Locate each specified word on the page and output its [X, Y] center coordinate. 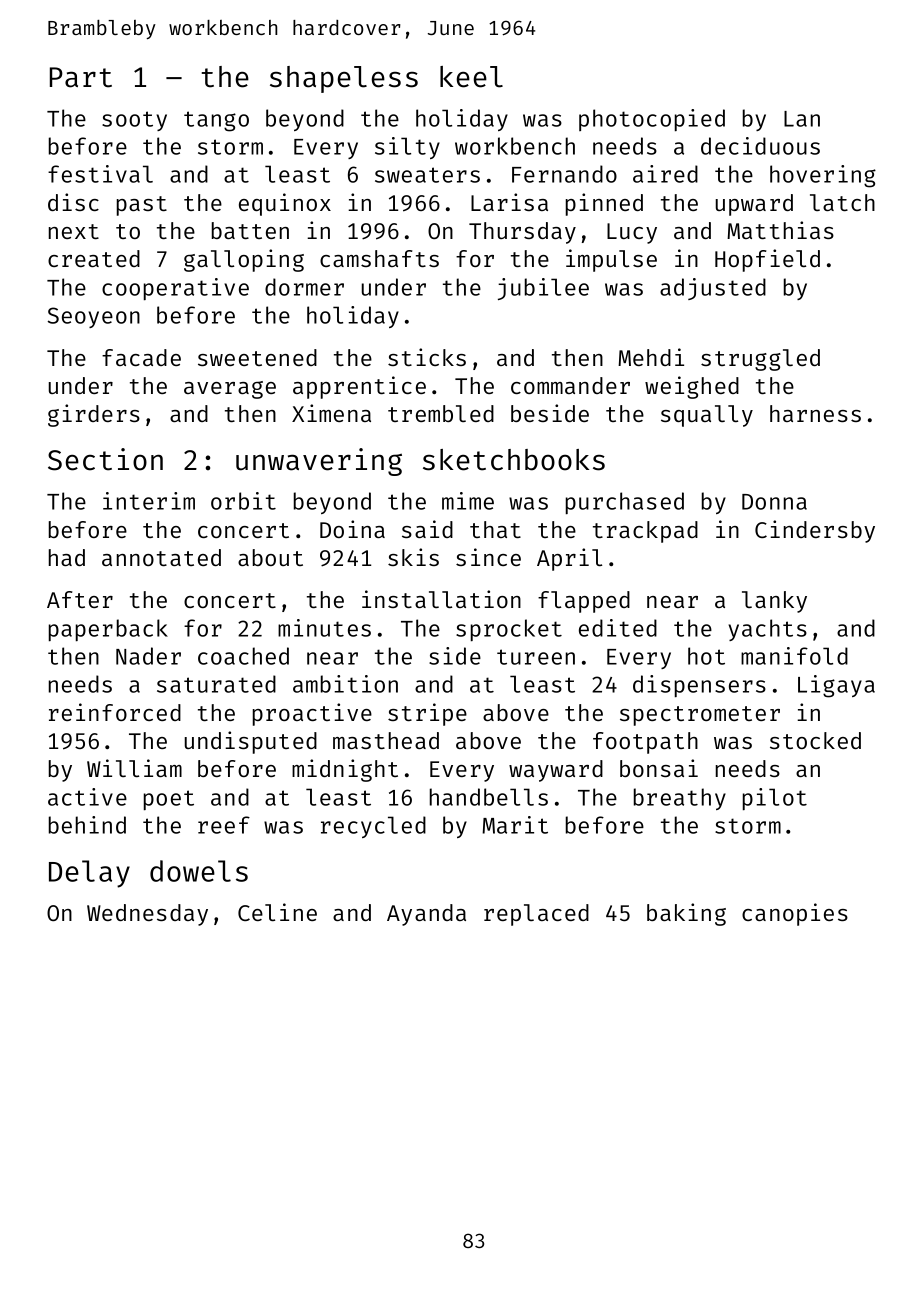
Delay [89, 874]
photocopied [652, 120]
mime [468, 501]
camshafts [379, 258]
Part [81, 77]
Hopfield [767, 260]
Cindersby [815, 531]
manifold [794, 656]
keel [471, 77]
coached [243, 656]
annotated [161, 557]
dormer [304, 287]
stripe [427, 714]
